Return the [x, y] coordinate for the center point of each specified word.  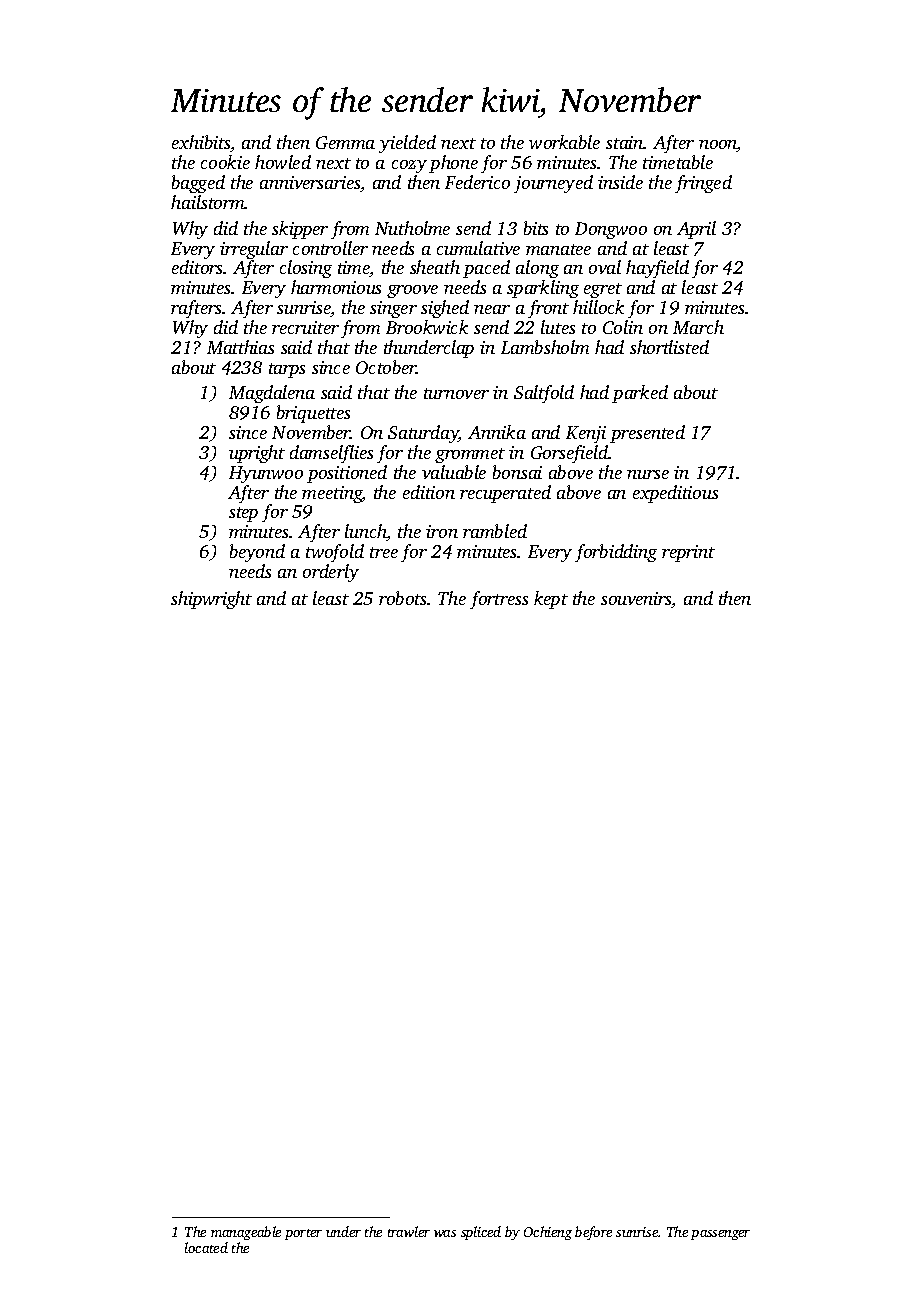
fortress [499, 600]
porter [303, 1234]
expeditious [675, 494]
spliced [481, 1233]
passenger [720, 1235]
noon [718, 146]
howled [283, 162]
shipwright [211, 600]
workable [564, 142]
